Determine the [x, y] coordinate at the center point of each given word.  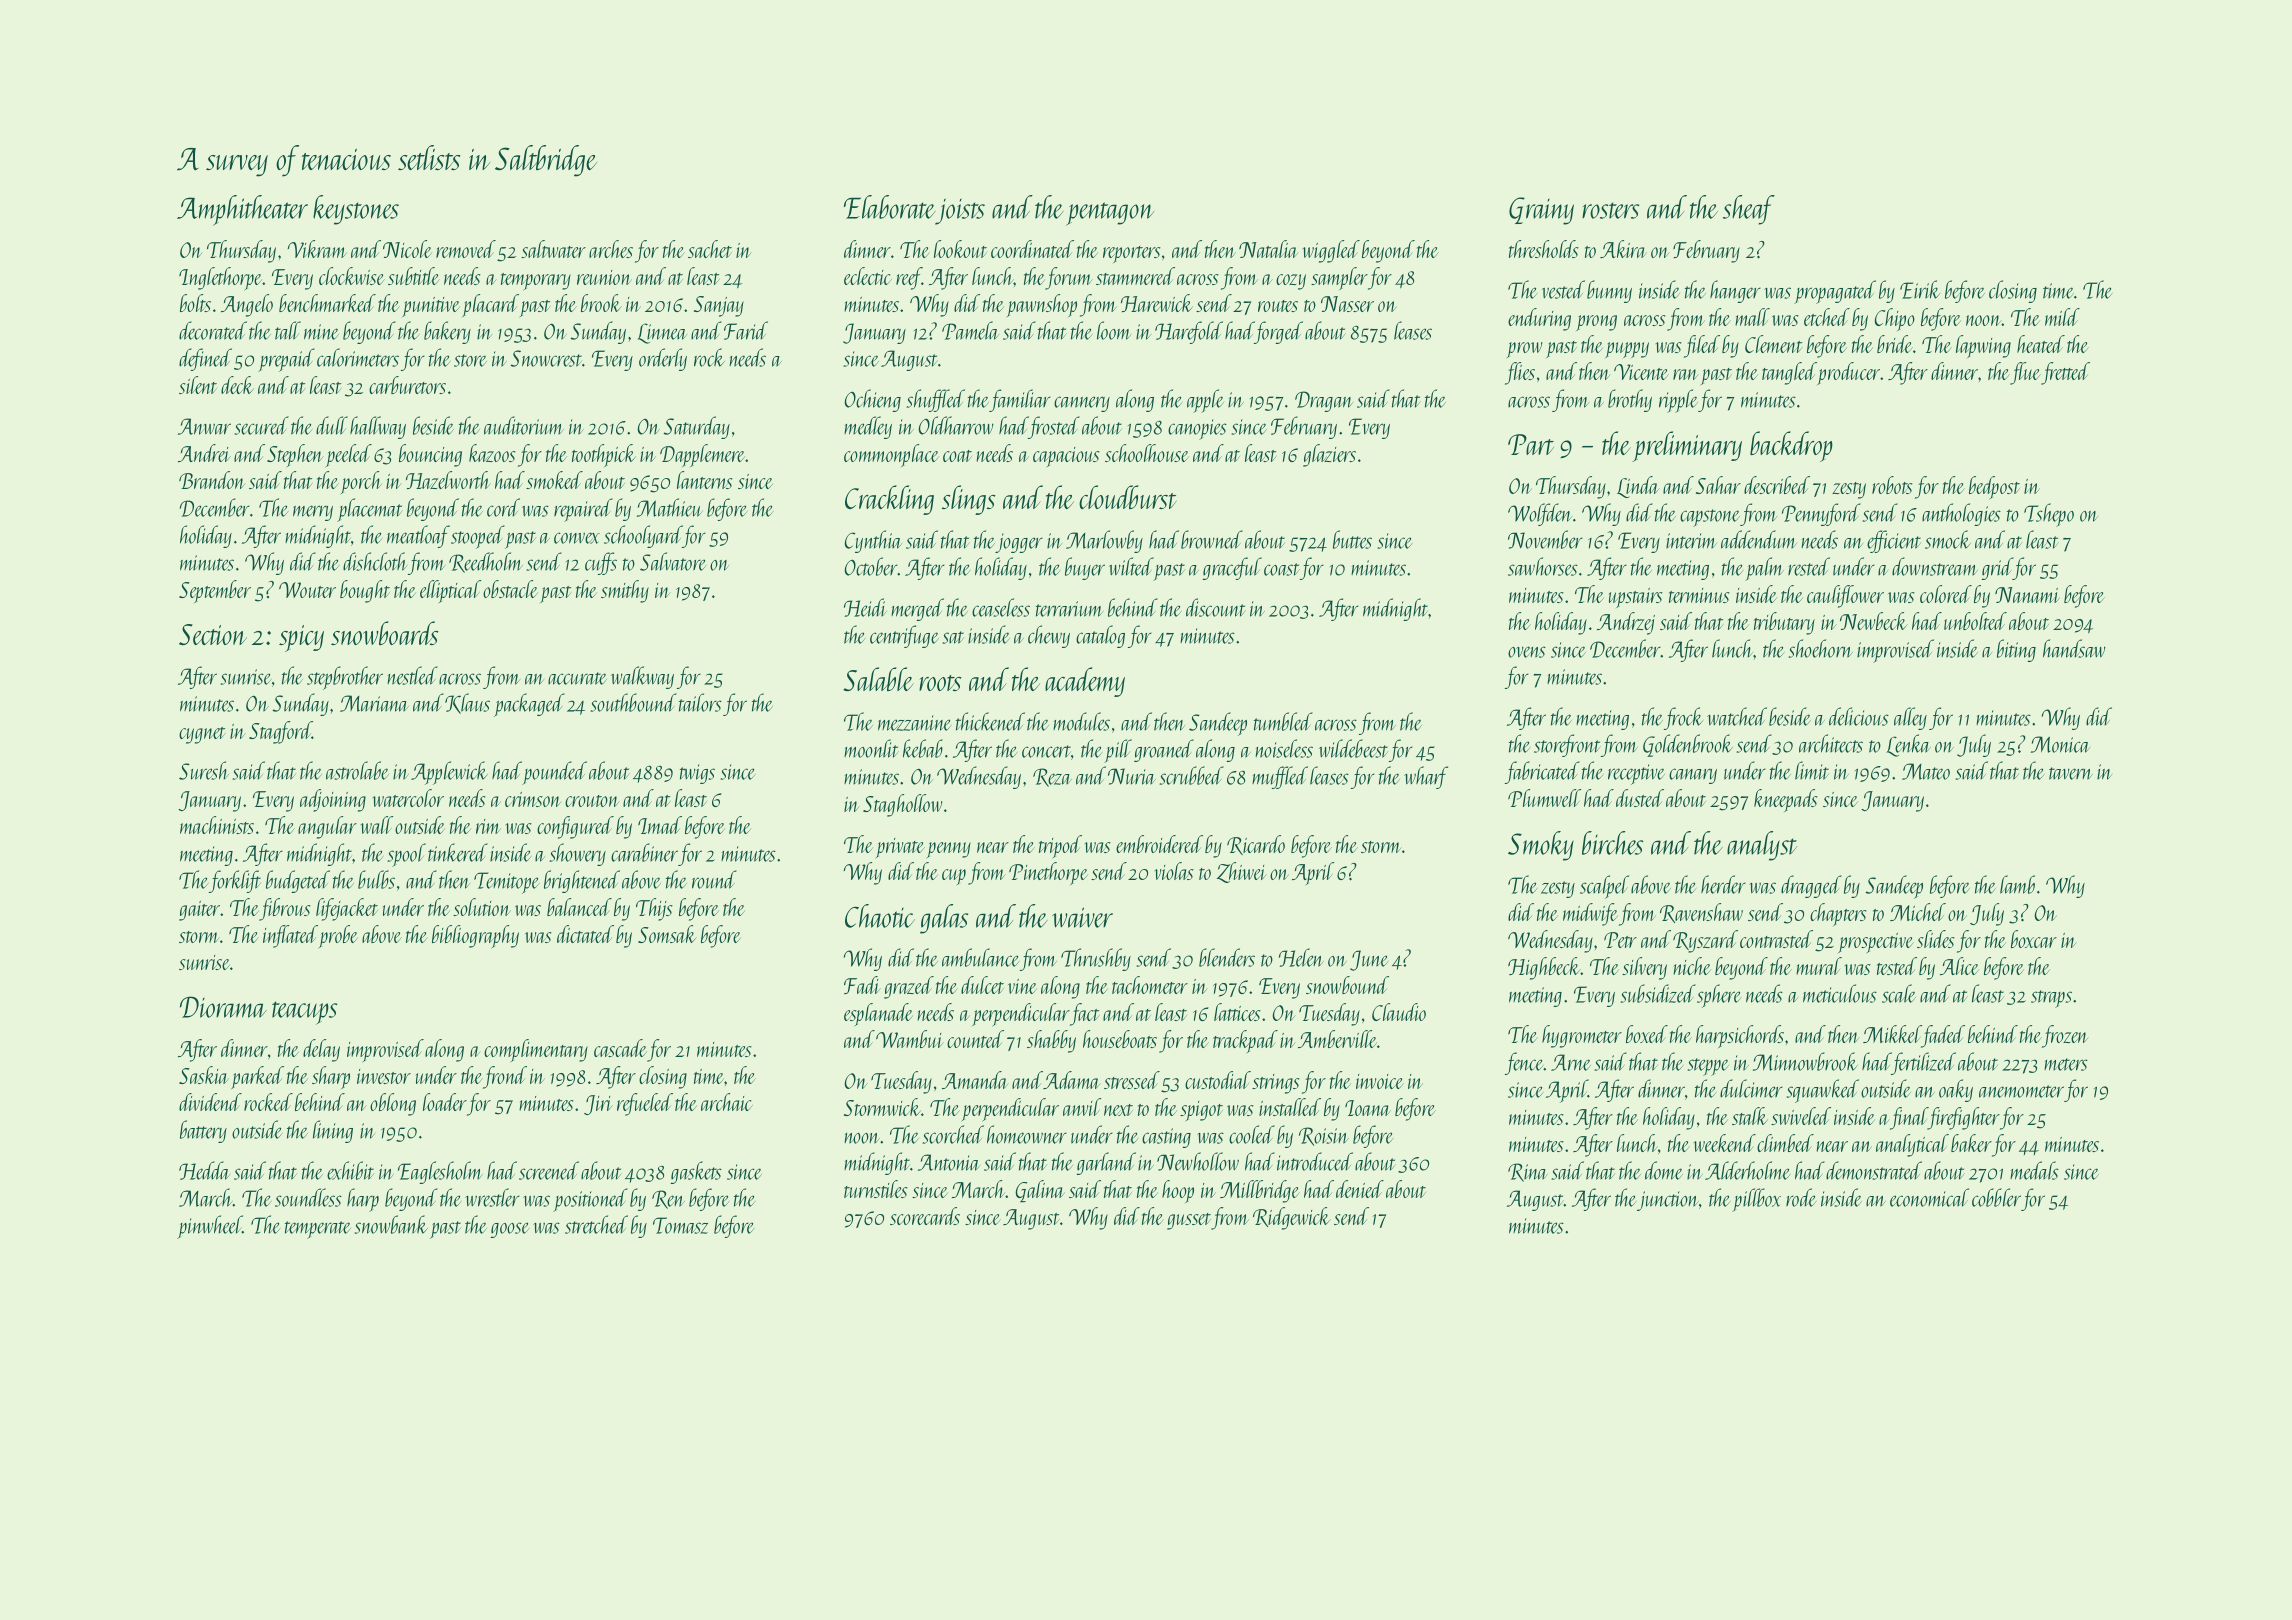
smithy [625, 591]
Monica [2060, 744]
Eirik [1920, 289]
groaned [1164, 750]
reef [909, 278]
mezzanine [914, 723]
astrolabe [357, 770]
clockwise [352, 276]
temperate [318, 1230]
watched [1737, 716]
